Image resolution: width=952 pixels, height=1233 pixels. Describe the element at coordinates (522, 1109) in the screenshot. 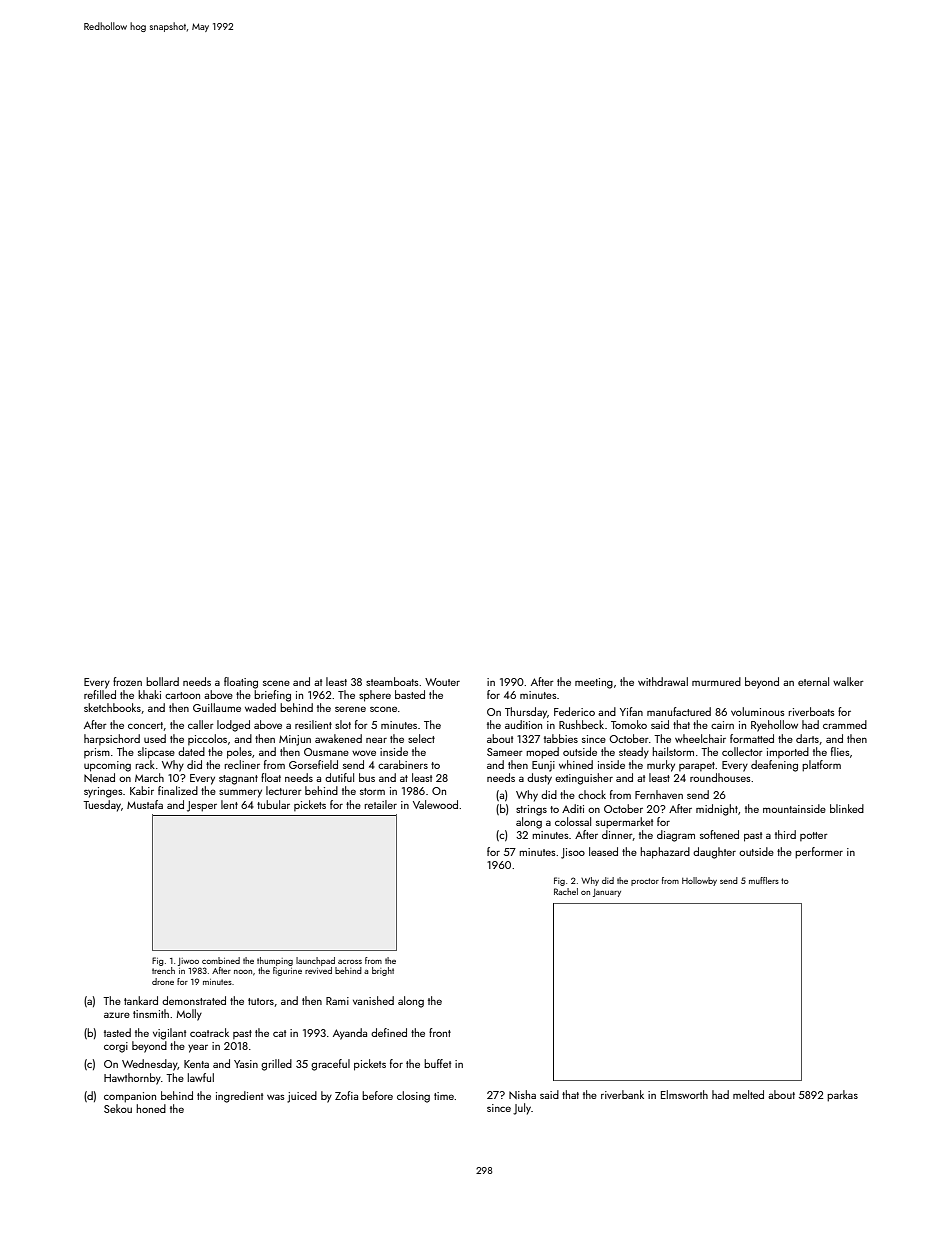

I see `July` at that location.
